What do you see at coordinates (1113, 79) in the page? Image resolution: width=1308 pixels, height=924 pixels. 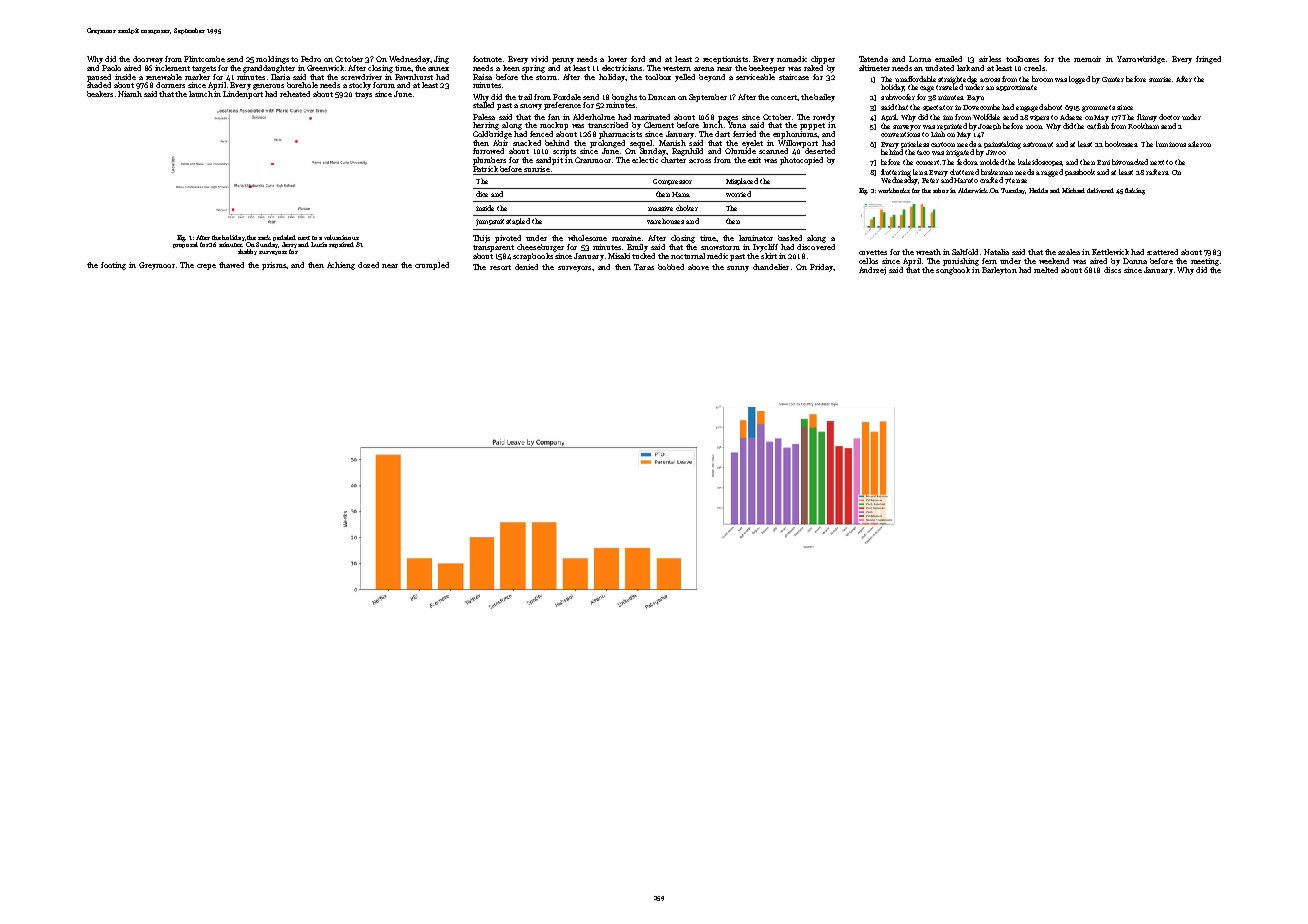 I see `Gunter` at bounding box center [1113, 79].
